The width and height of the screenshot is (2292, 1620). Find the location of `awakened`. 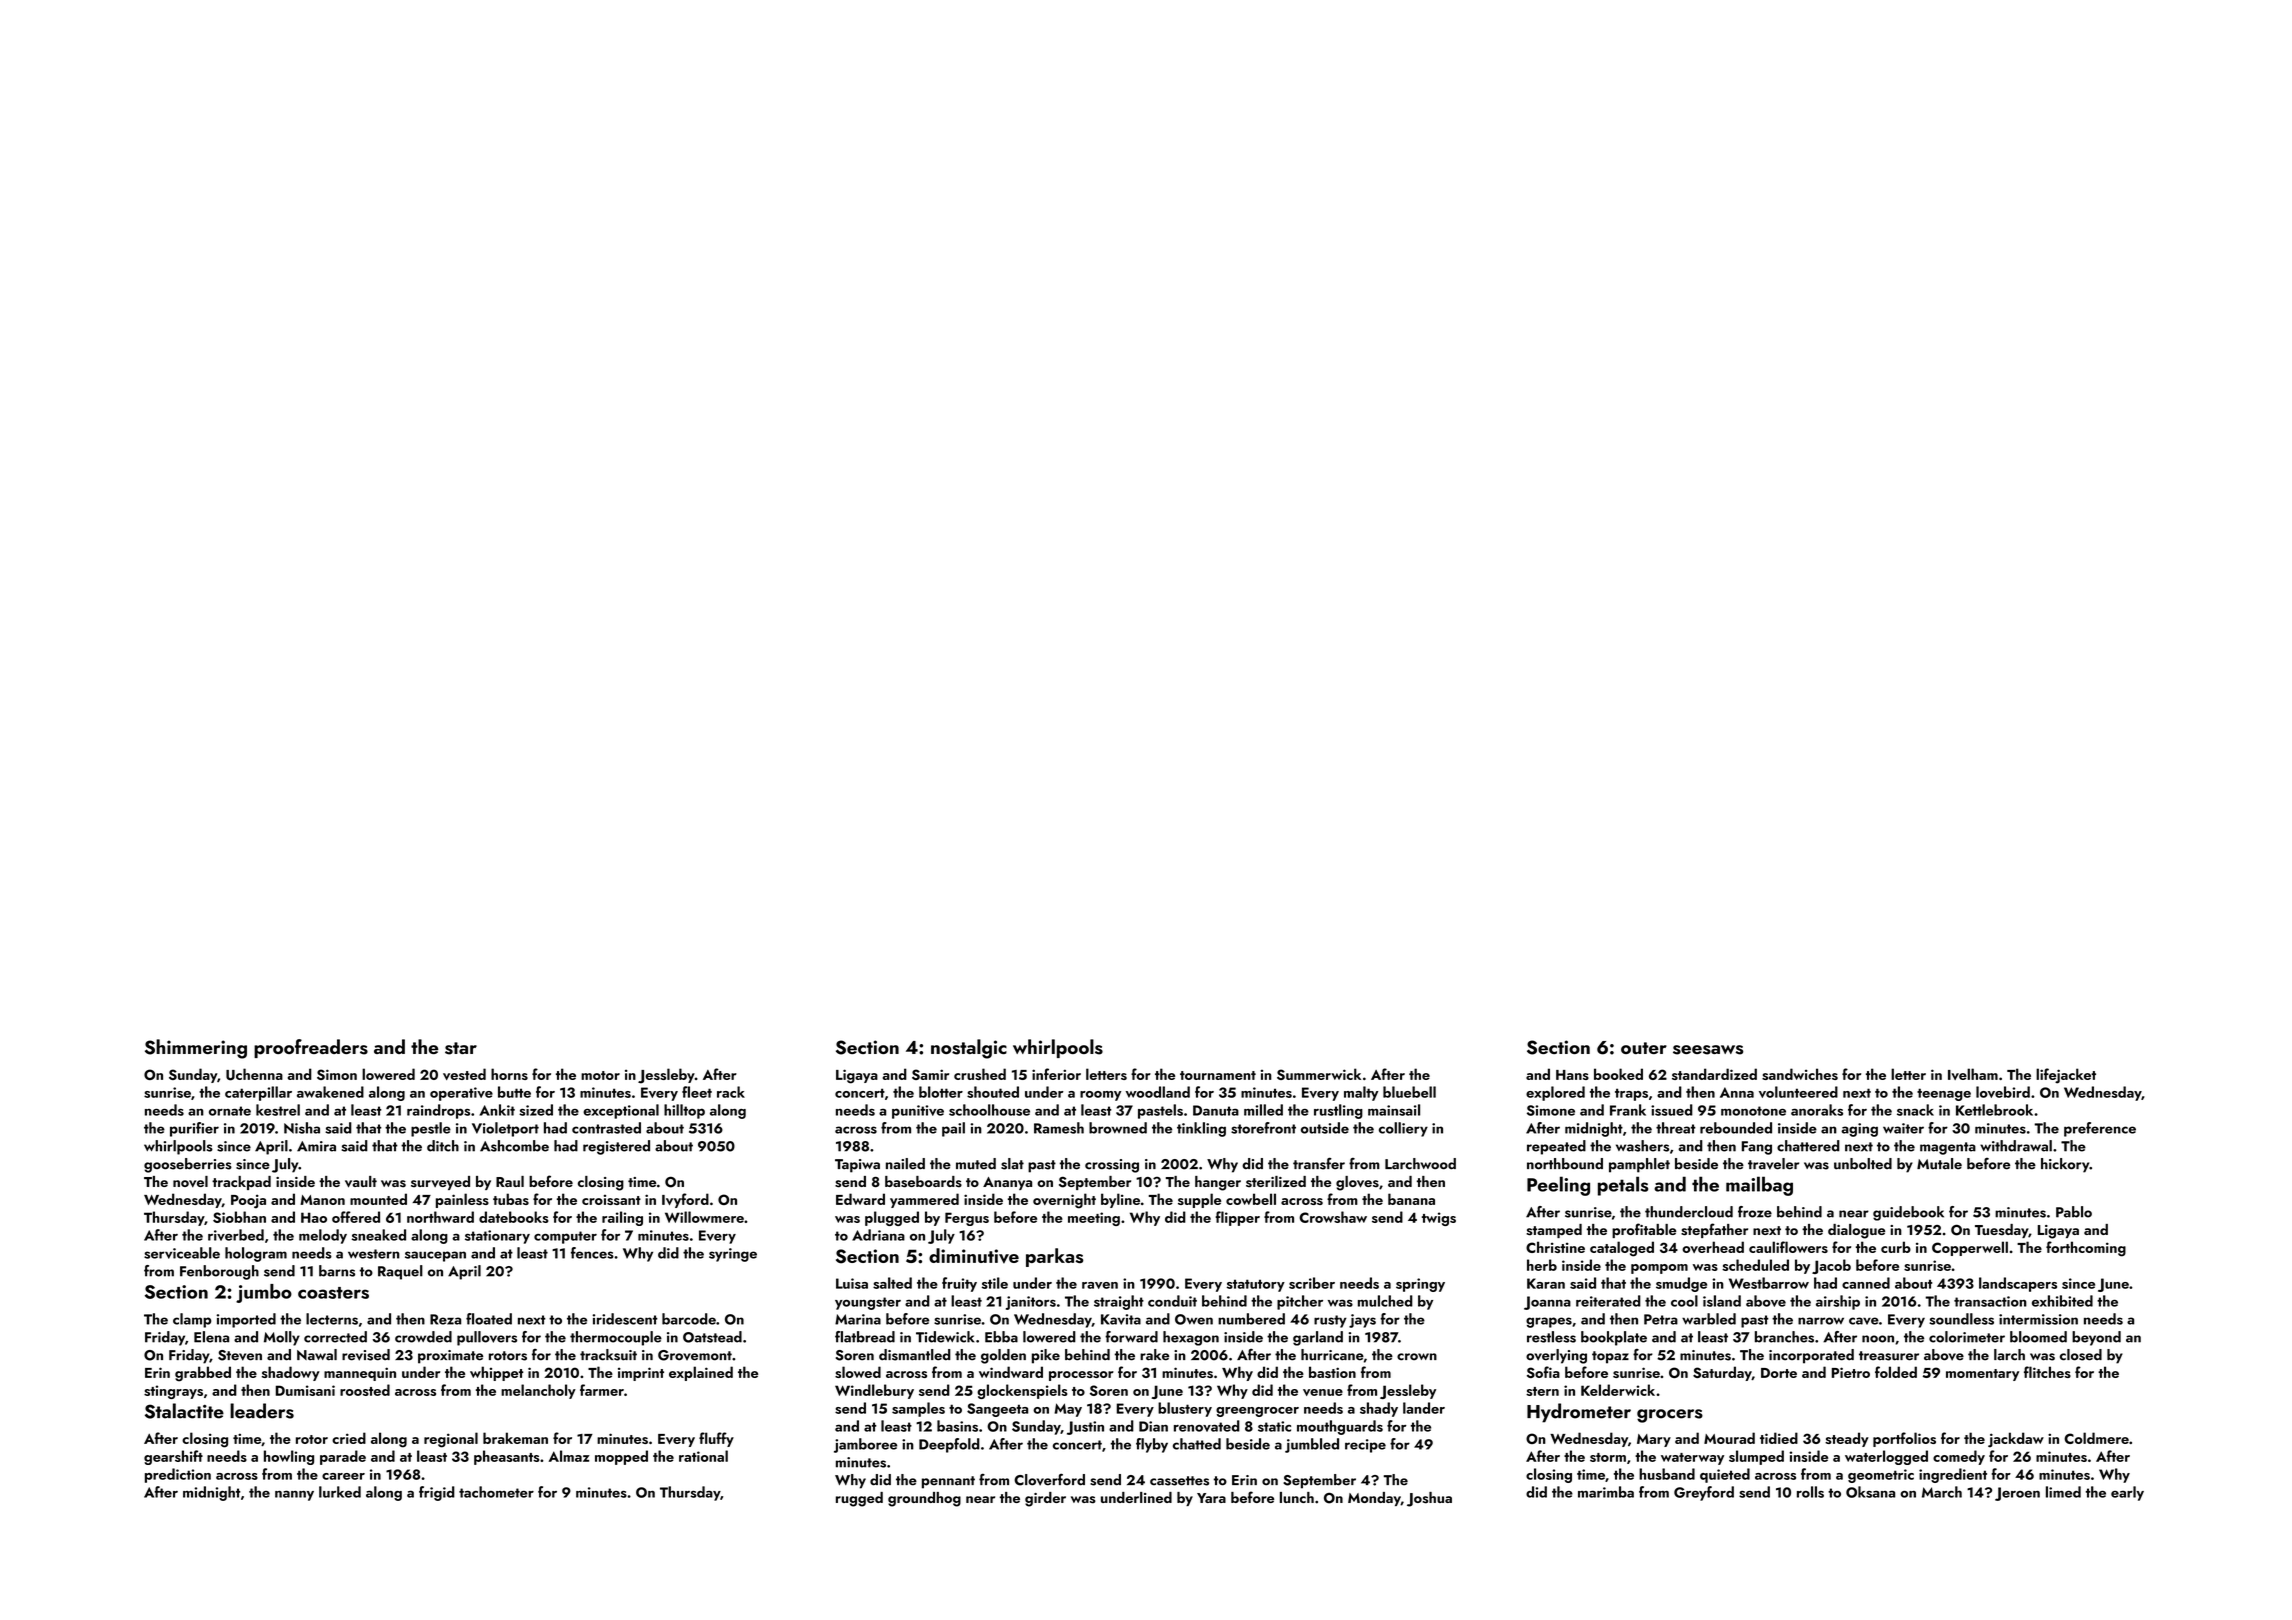

awakened is located at coordinates (330, 1092).
